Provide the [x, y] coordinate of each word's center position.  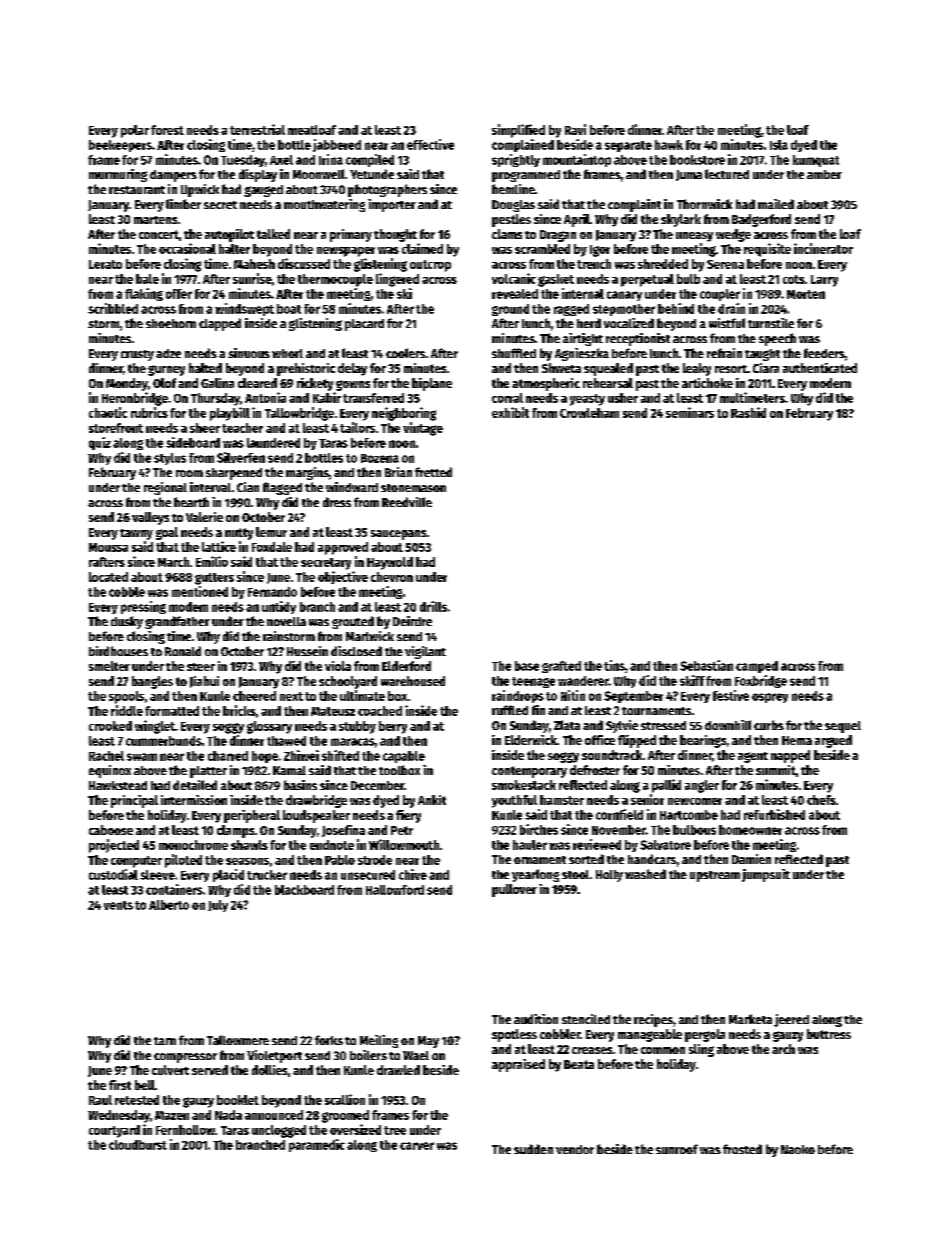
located [108, 577]
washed [645, 874]
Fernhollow [185, 1130]
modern [830, 383]
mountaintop [577, 160]
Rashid [748, 412]
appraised [518, 1065]
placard [364, 325]
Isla [779, 145]
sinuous [249, 353]
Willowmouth [404, 844]
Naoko [798, 1149]
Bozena [380, 458]
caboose [111, 830]
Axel [281, 160]
